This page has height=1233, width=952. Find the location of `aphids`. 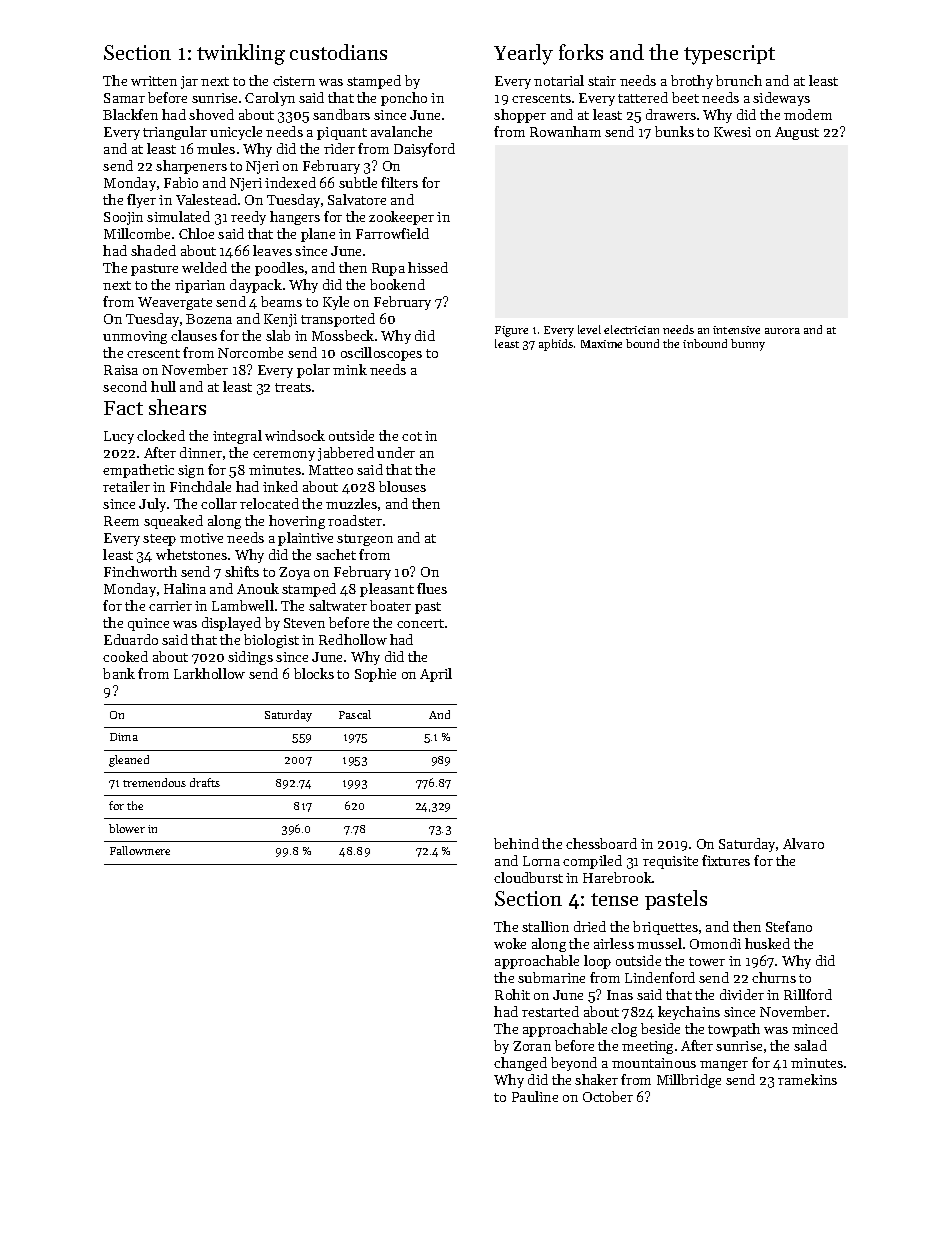

aphids is located at coordinates (556, 345).
